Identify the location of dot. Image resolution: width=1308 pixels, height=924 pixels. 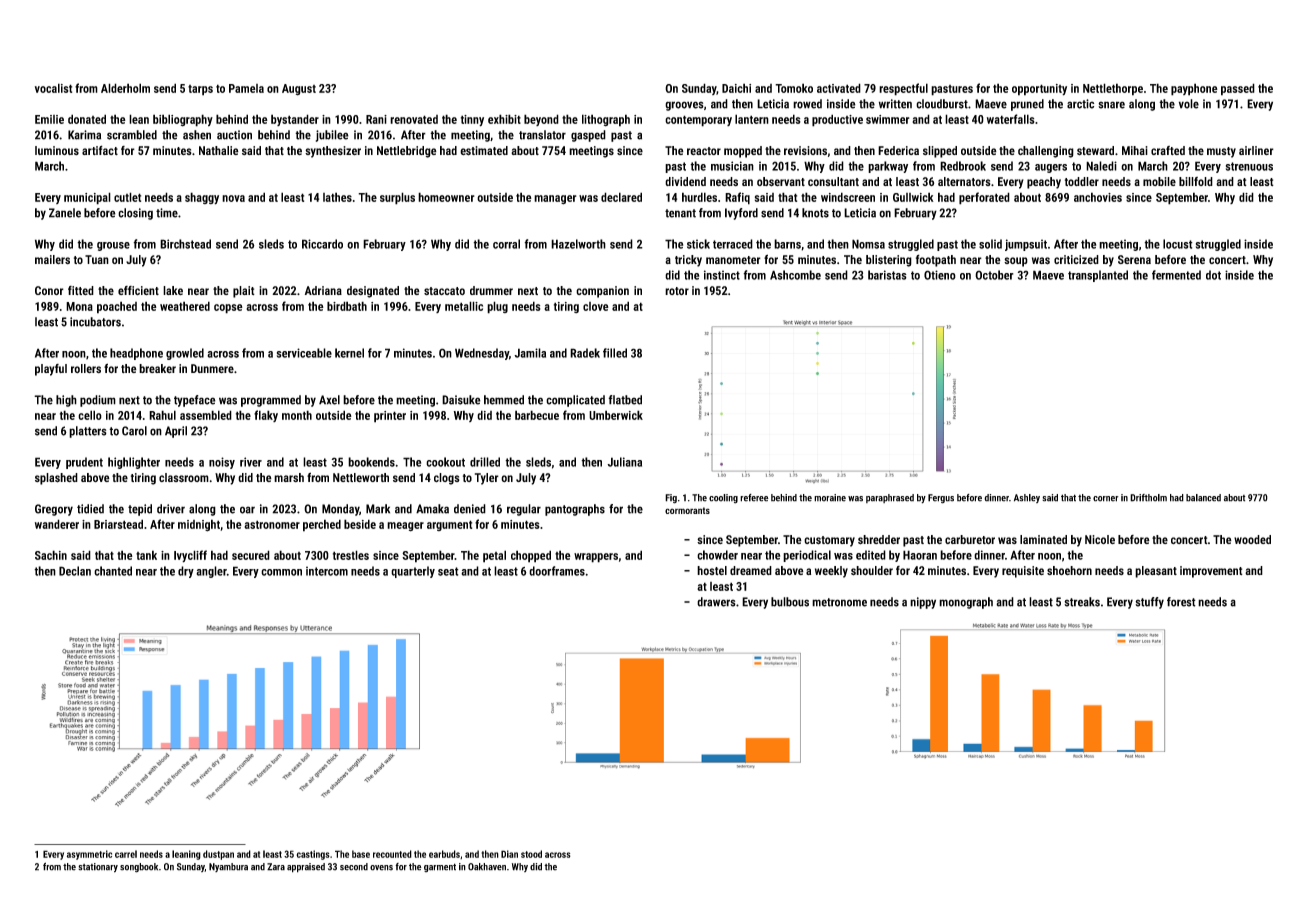
(1213, 275).
